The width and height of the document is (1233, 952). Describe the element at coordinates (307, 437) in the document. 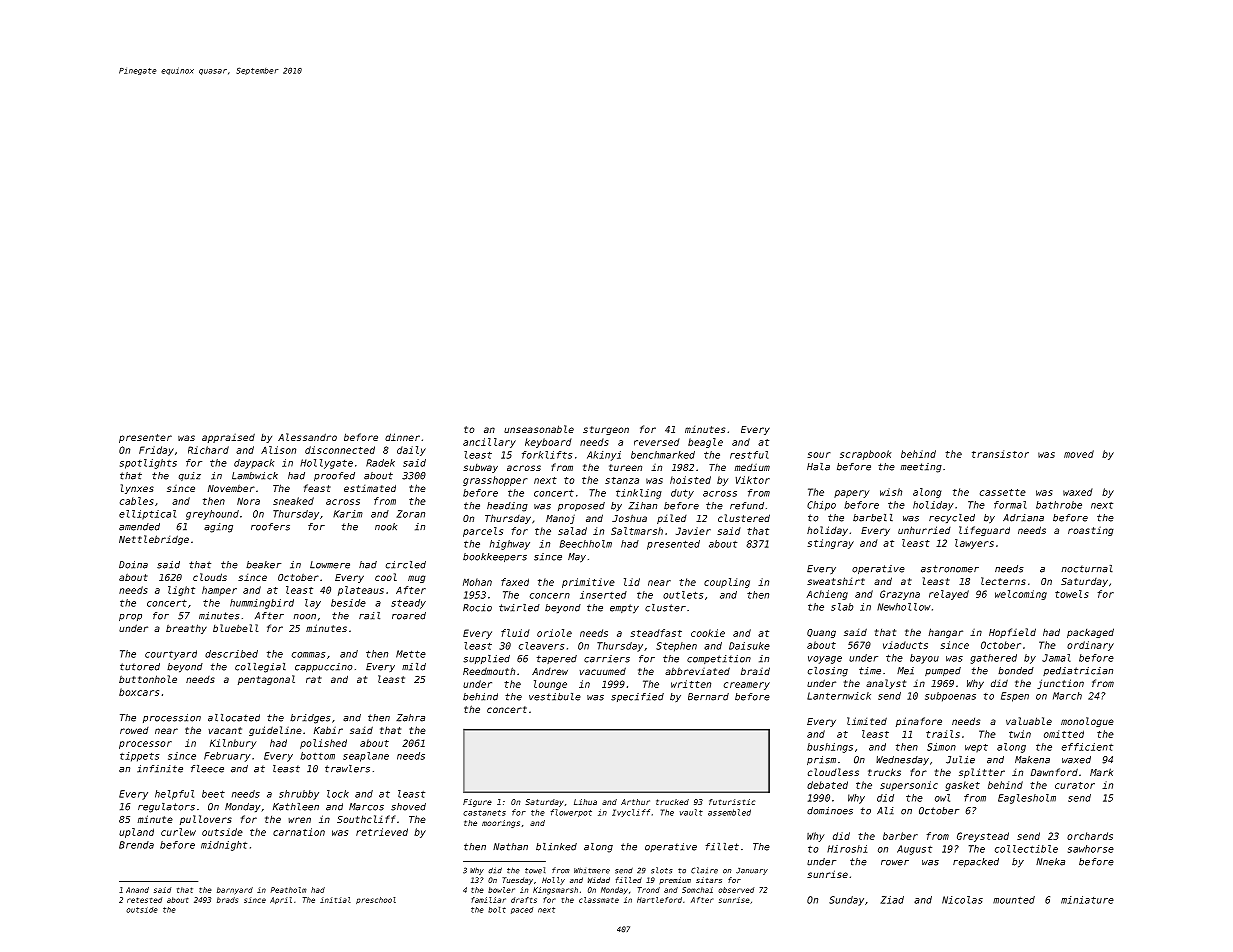

I see `Alessandro` at that location.
